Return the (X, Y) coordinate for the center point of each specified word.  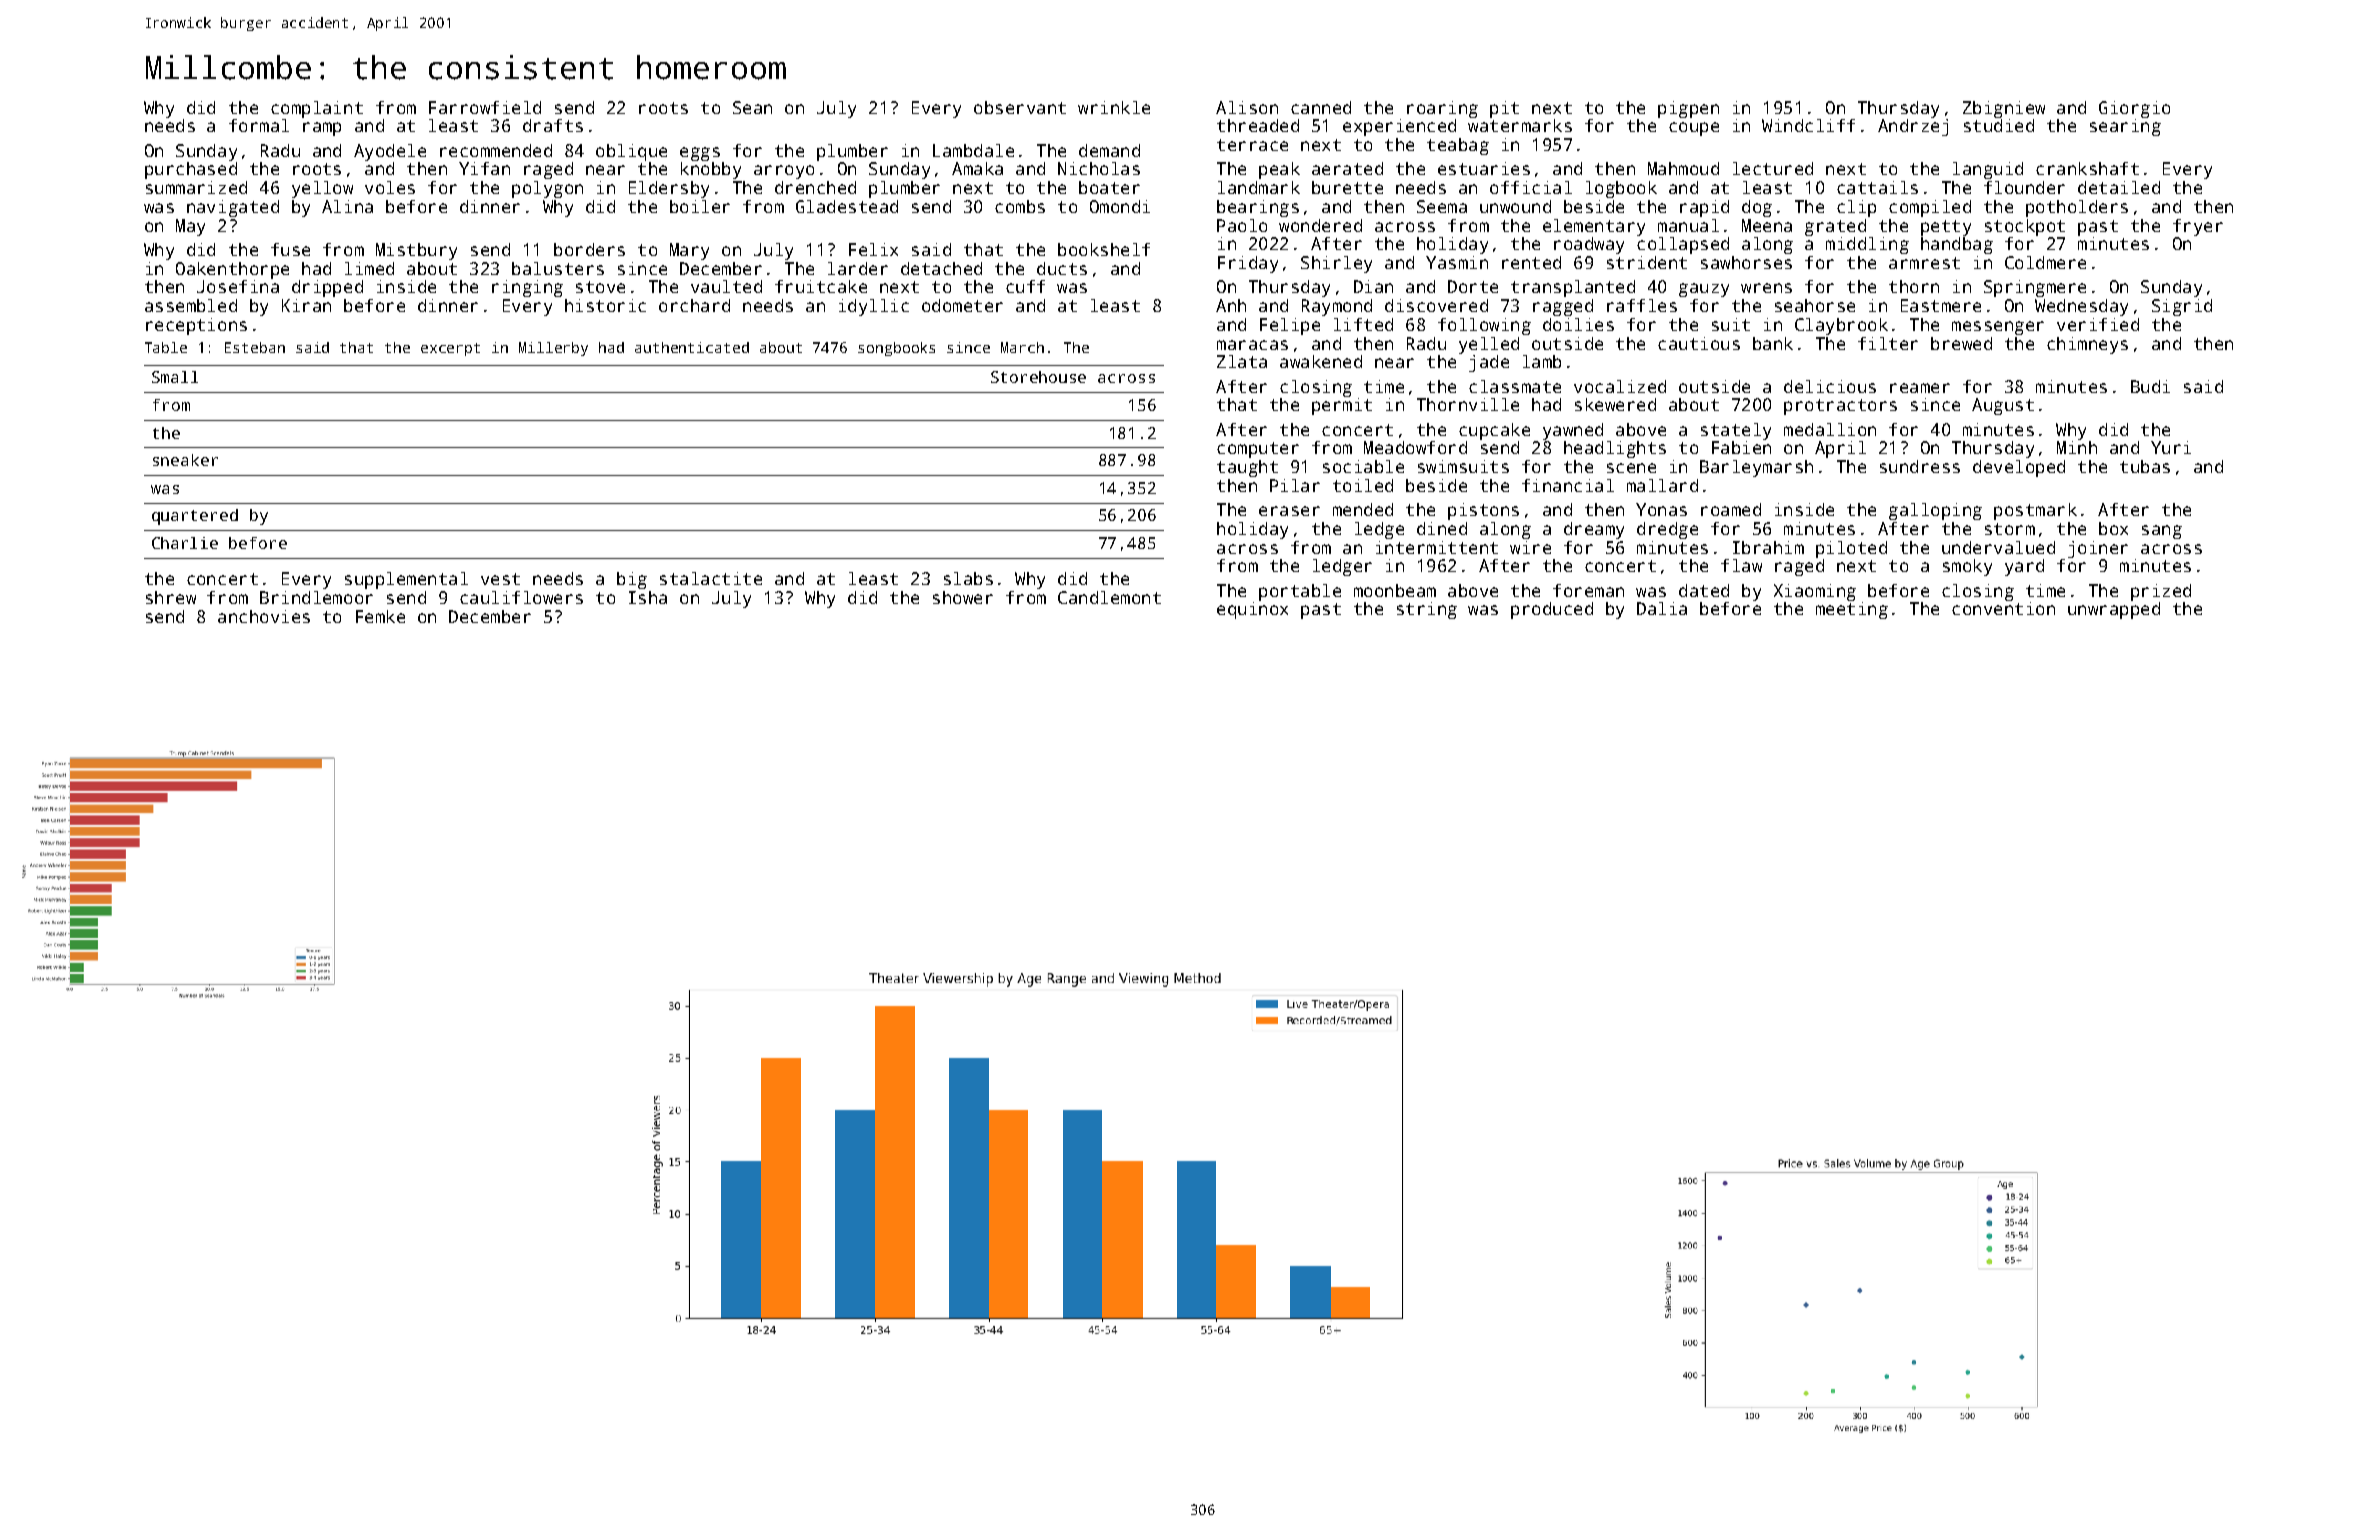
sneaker (185, 460)
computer (1258, 450)
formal (259, 125)
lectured (1773, 168)
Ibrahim (1768, 547)
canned (1321, 107)
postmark (2035, 511)
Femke (380, 616)
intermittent (1437, 547)
